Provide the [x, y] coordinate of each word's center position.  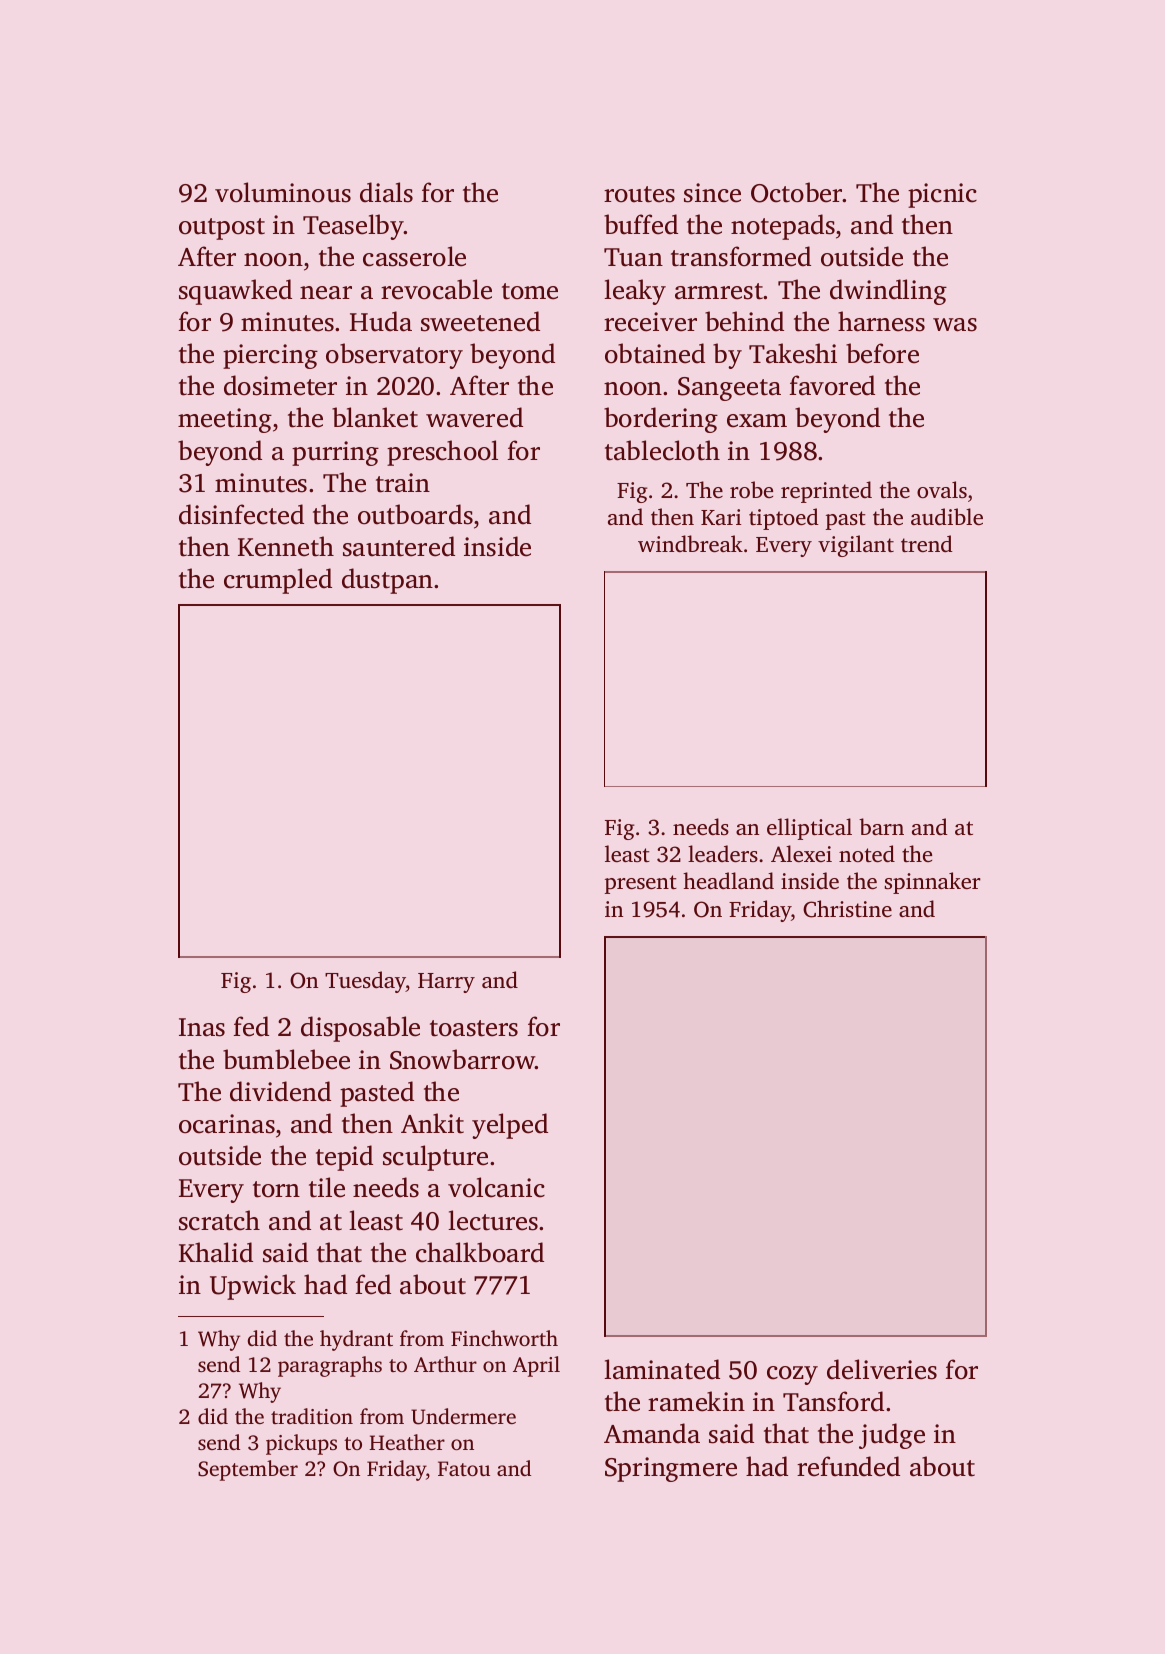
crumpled [278, 581]
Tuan [633, 257]
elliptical [809, 829]
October [797, 192]
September [248, 1470]
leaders [723, 853]
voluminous [283, 192]
